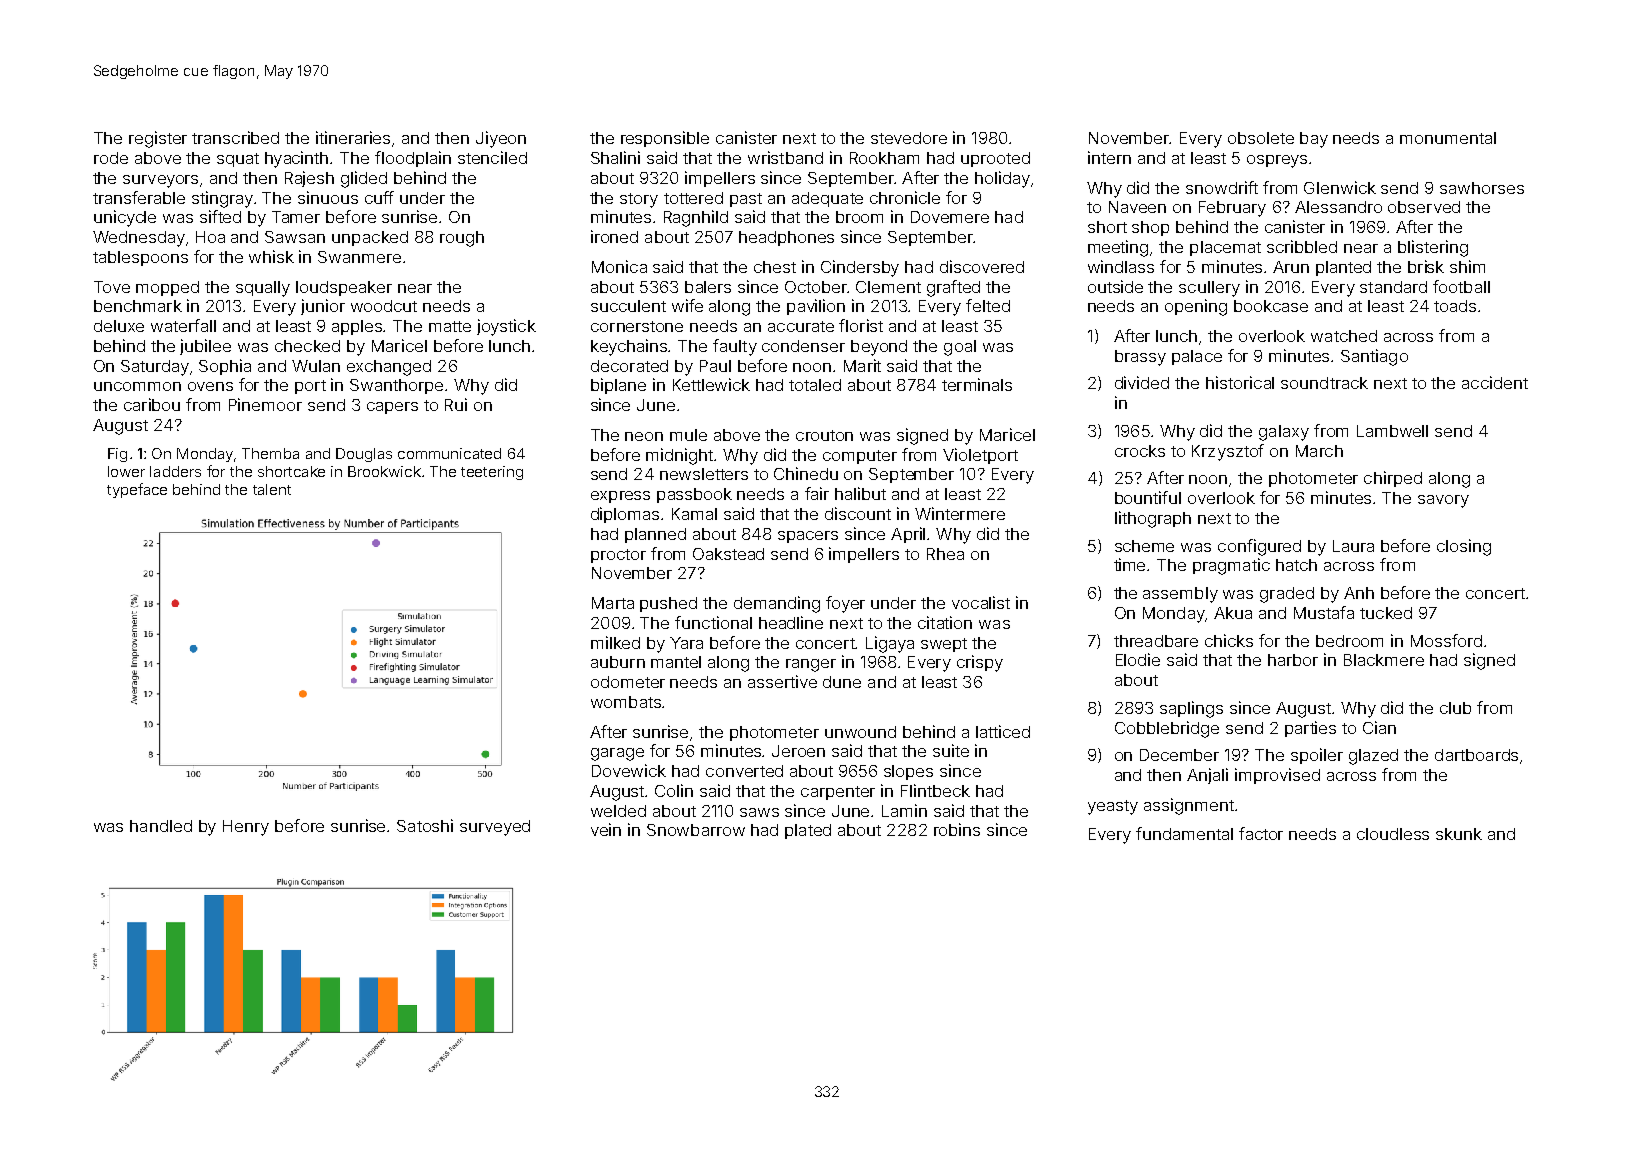  Describe the element at coordinates (379, 197) in the screenshot. I see `cuff` at that location.
